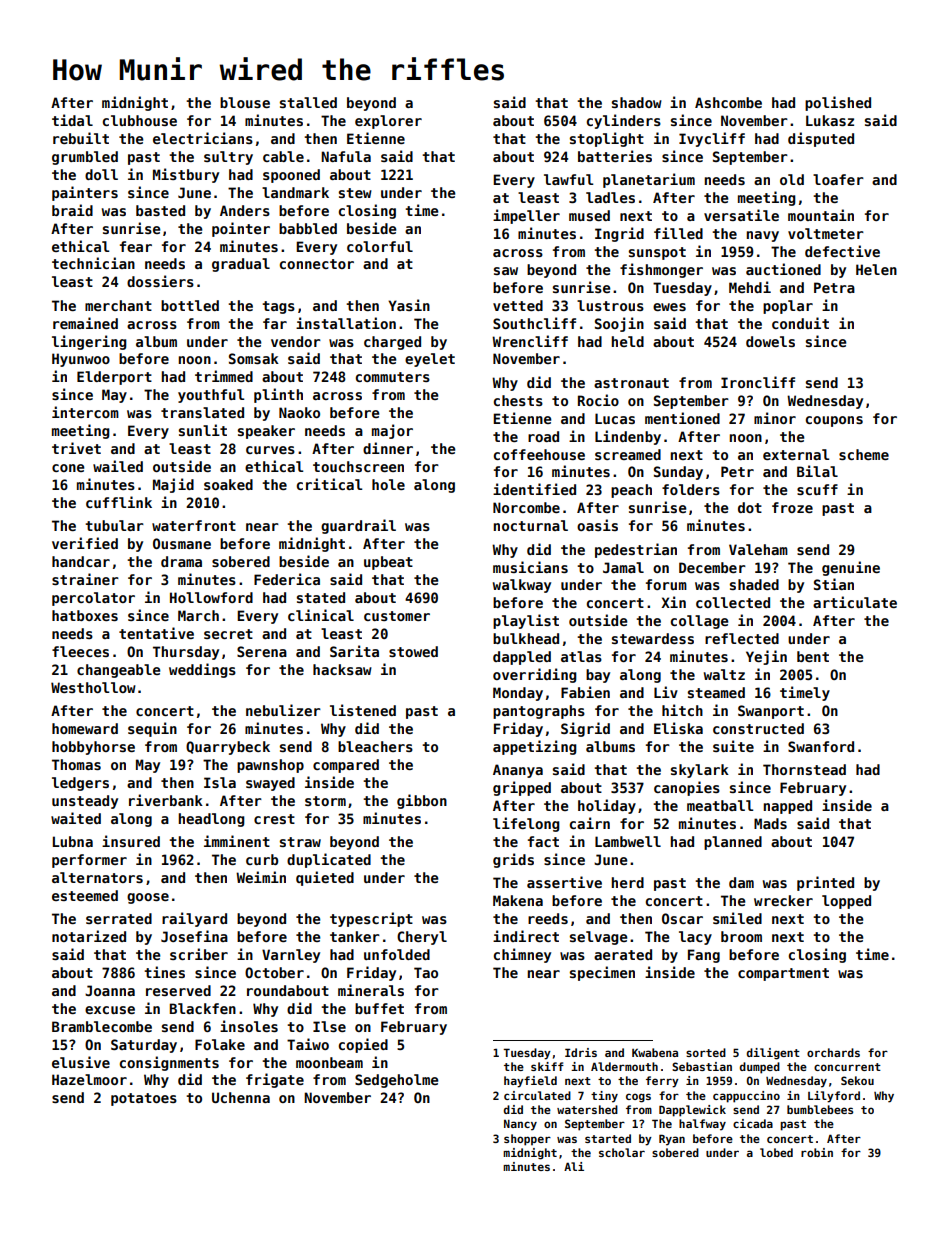 This image has width=952, height=1233. What do you see at coordinates (72, 120) in the image?
I see `tidal` at bounding box center [72, 120].
